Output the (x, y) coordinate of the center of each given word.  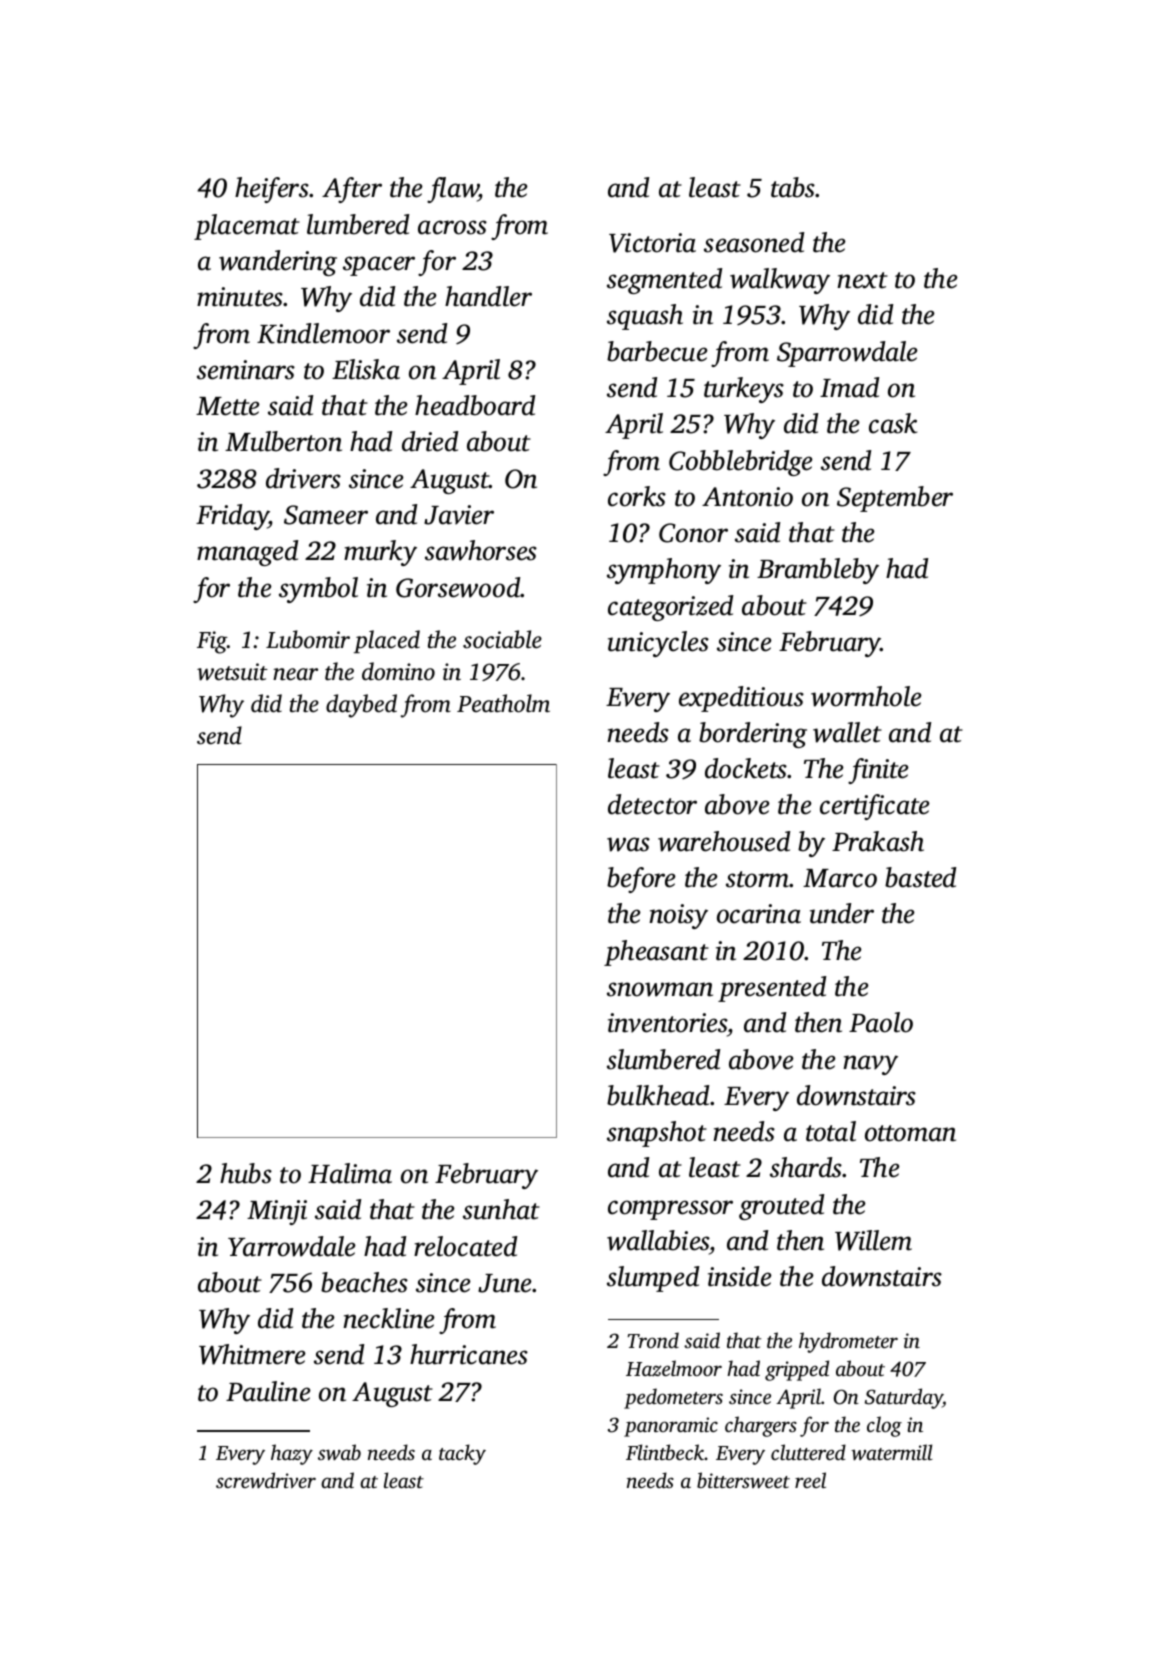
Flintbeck (665, 1452)
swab (339, 1452)
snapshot (657, 1134)
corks (637, 496)
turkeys (744, 390)
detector (652, 804)
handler (488, 296)
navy (870, 1065)
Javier (459, 515)
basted (920, 877)
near (295, 674)
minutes (240, 297)
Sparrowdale (847, 354)
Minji (277, 1212)
